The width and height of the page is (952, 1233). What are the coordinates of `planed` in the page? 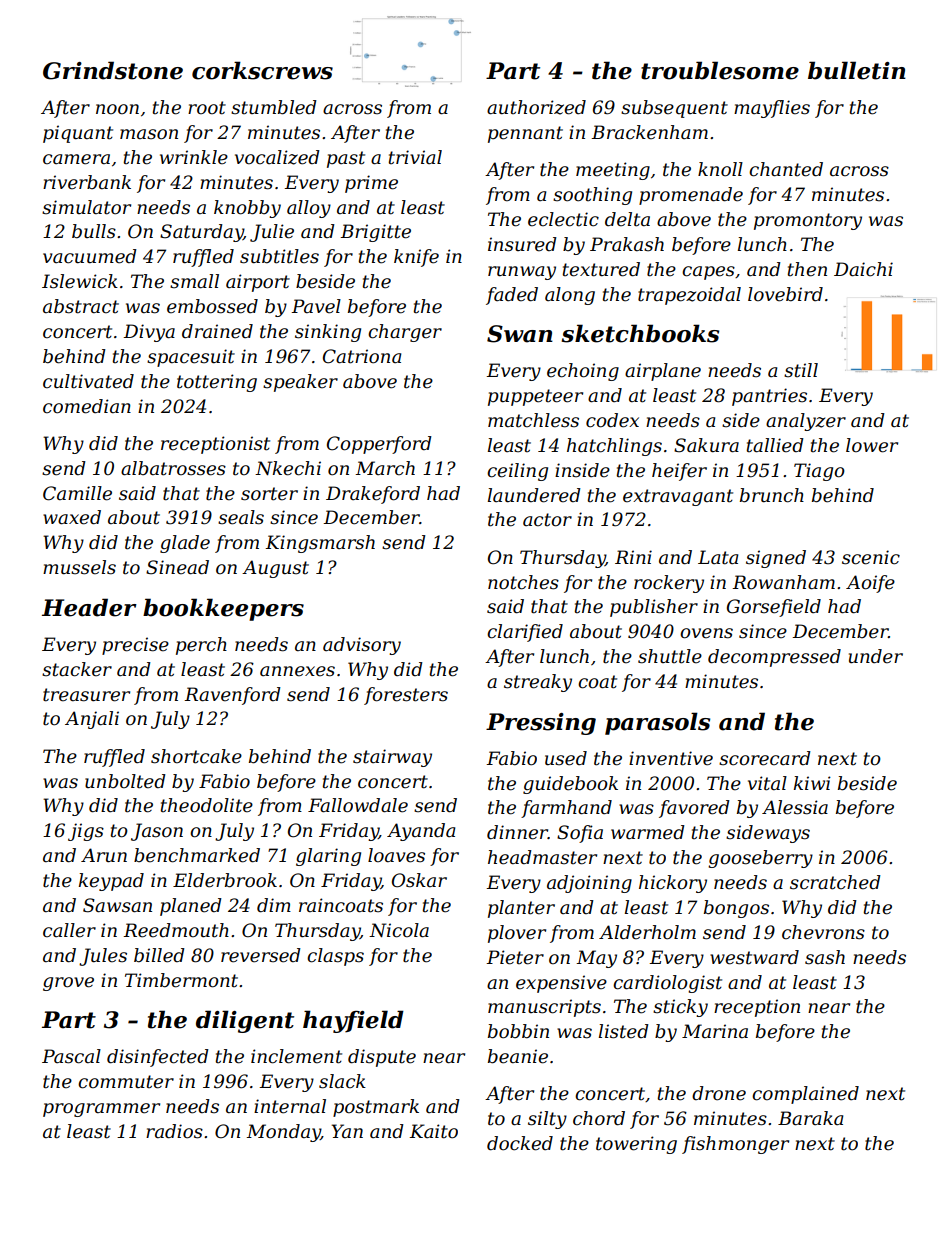 It's located at (191, 907).
